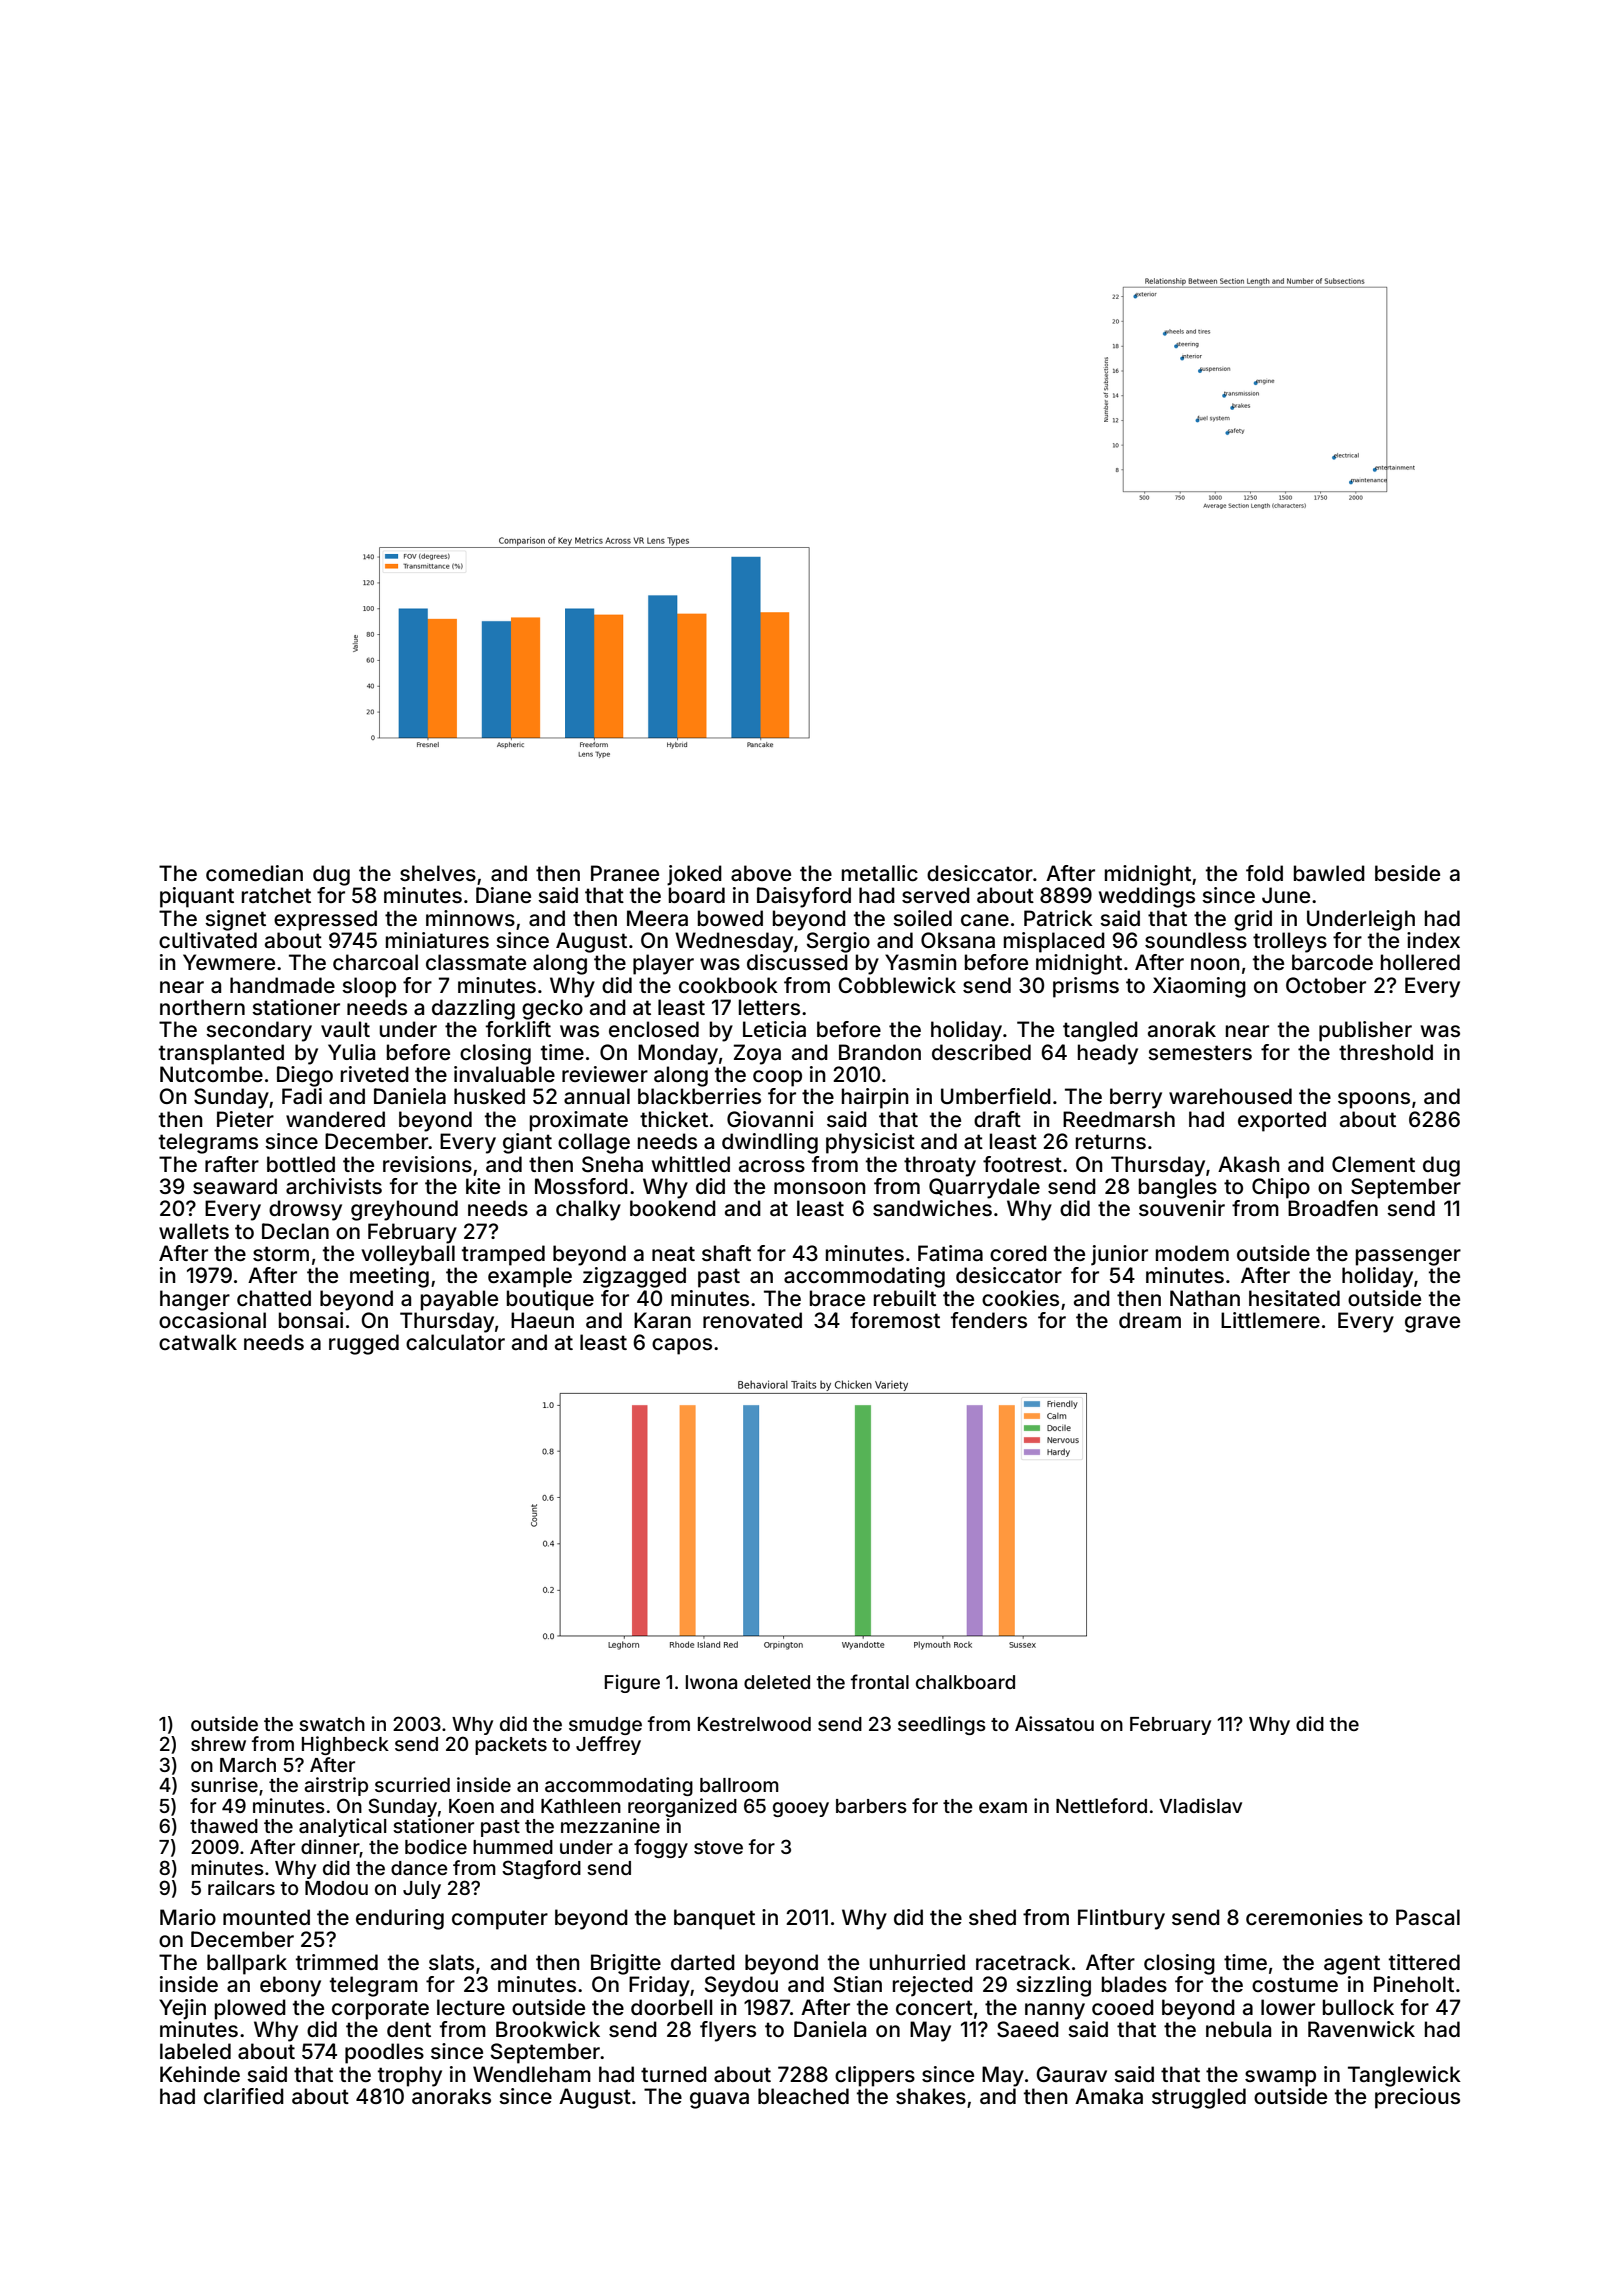 The width and height of the screenshot is (1620, 2292). Describe the element at coordinates (804, 897) in the screenshot. I see `Daisyford` at that location.
